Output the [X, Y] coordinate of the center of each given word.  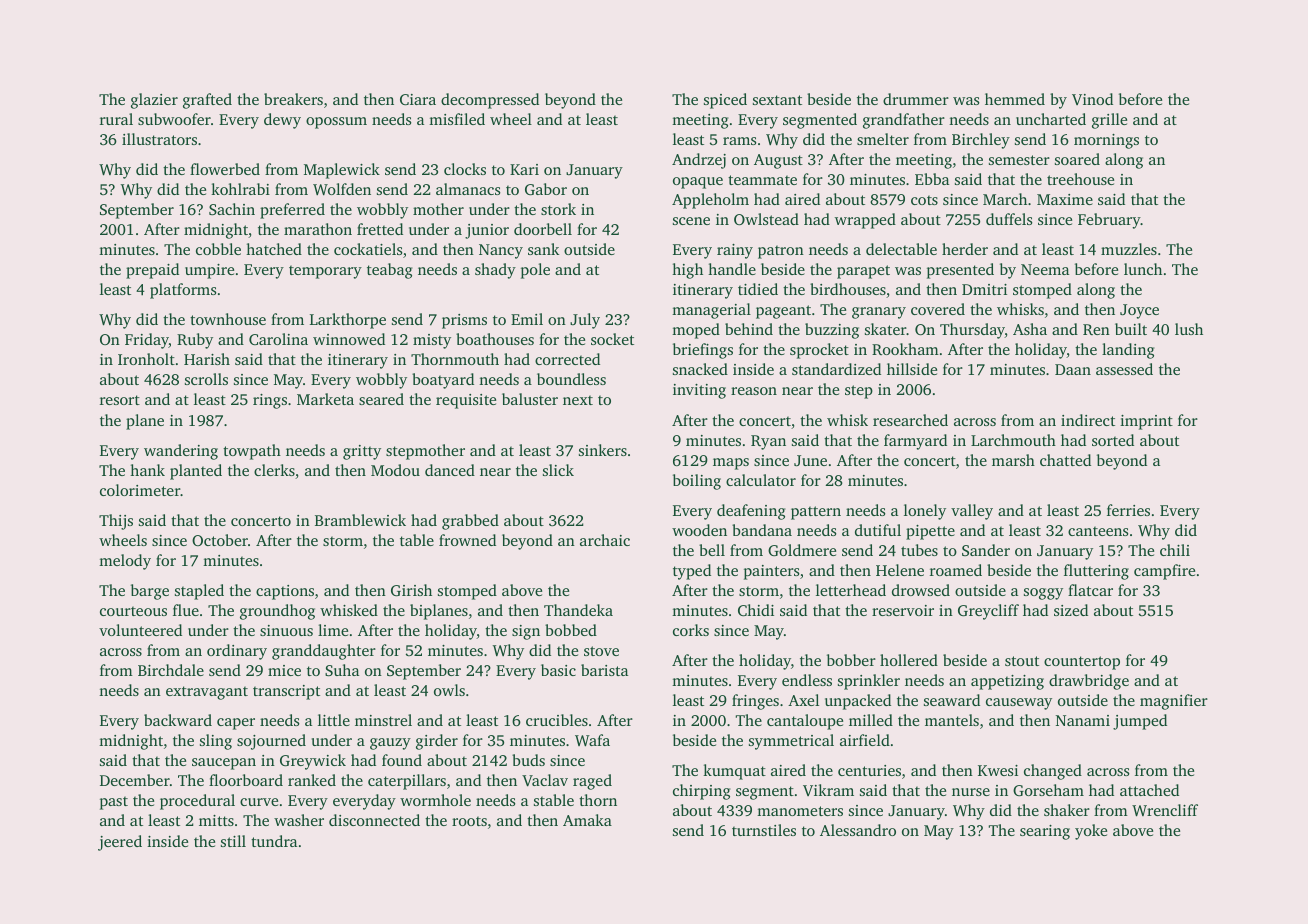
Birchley [981, 141]
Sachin [232, 209]
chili [1175, 550]
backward [178, 720]
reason [754, 391]
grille [1109, 121]
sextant [777, 100]
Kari [524, 169]
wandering [181, 452]
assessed [1124, 369]
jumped [1140, 722]
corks [691, 630]
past [114, 803]
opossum [336, 123]
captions [285, 592]
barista [604, 670]
